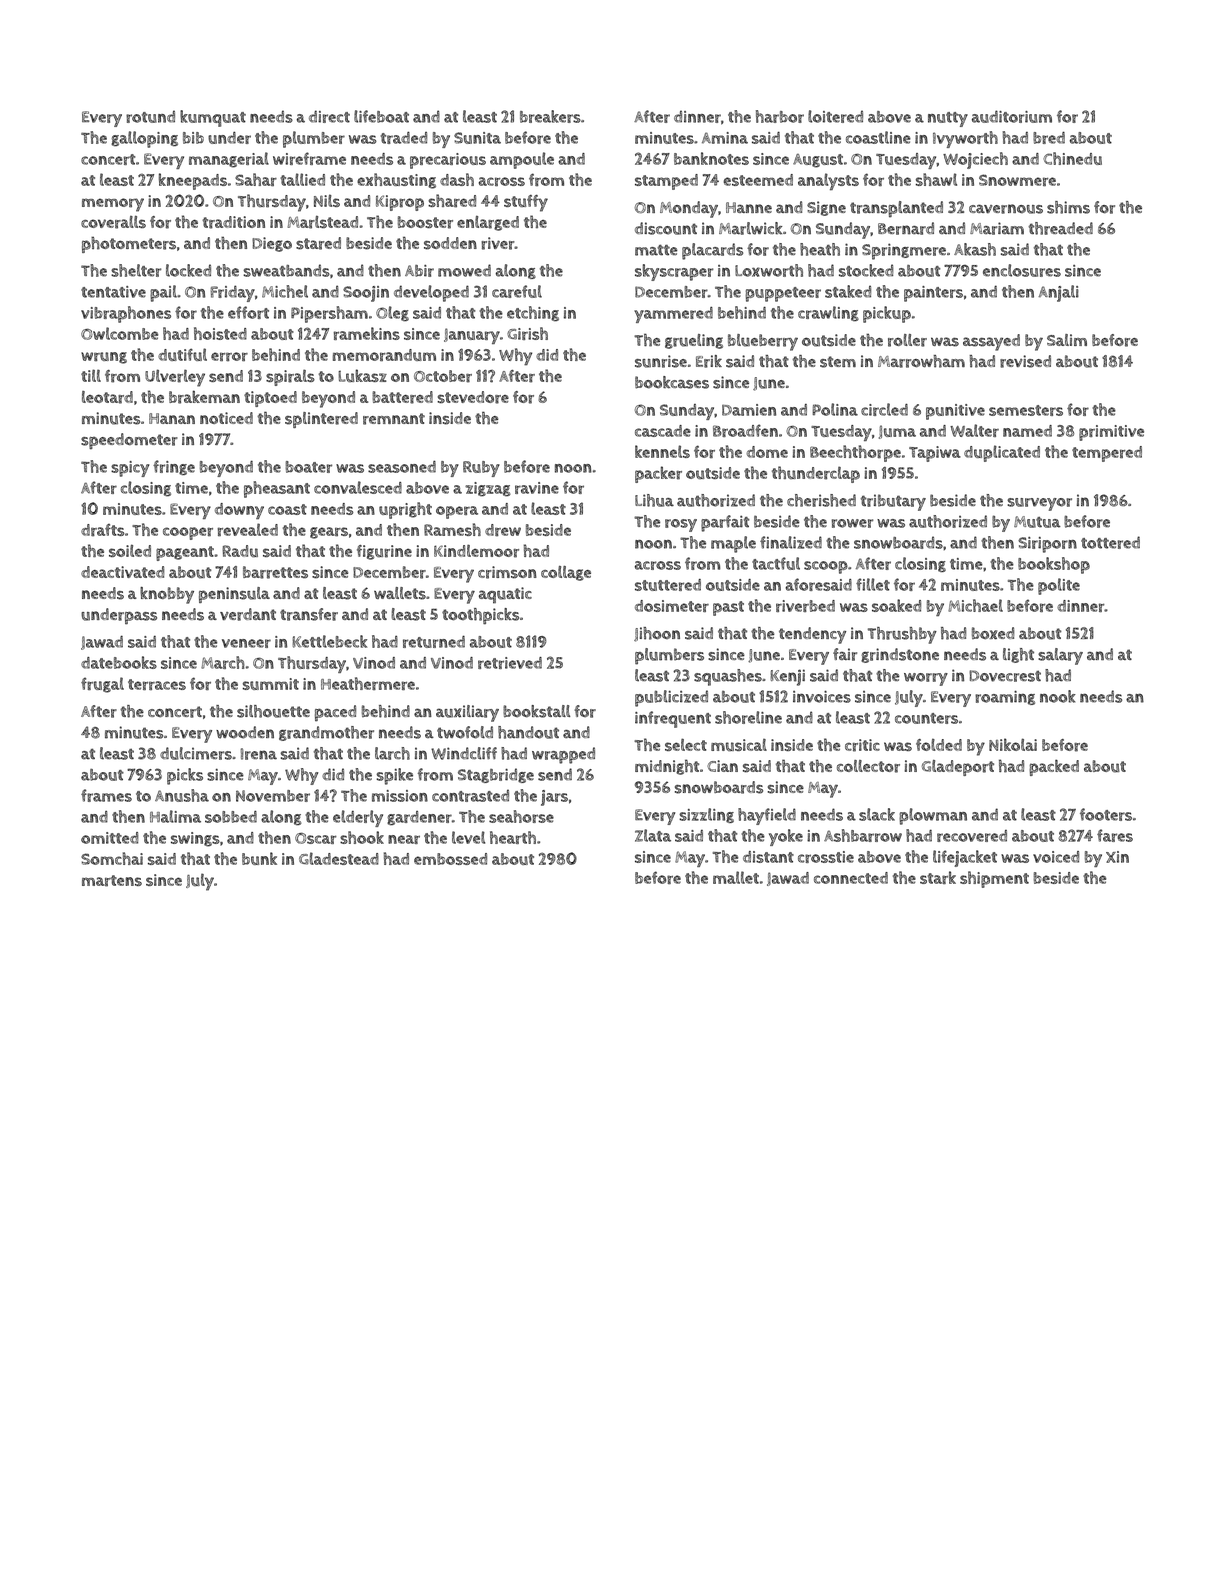 The image size is (1231, 1594). I want to click on handout, so click(528, 732).
